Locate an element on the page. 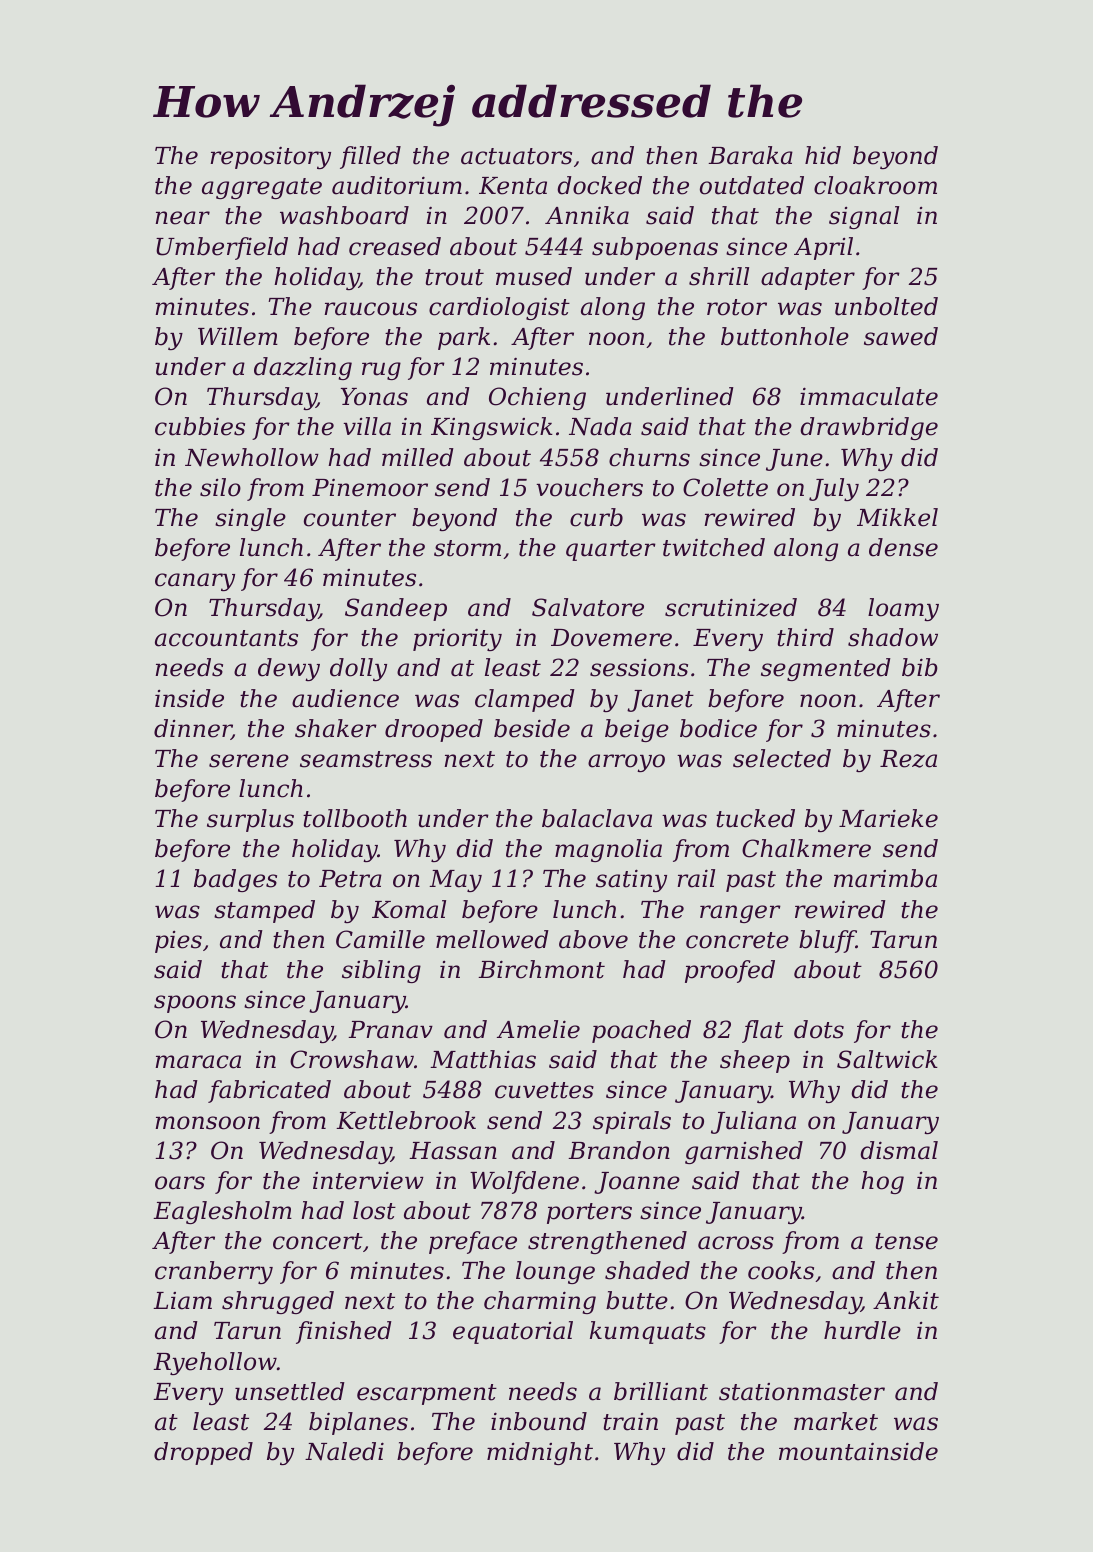 This page has height=1552, width=1093. Saltwick is located at coordinates (887, 1059).
